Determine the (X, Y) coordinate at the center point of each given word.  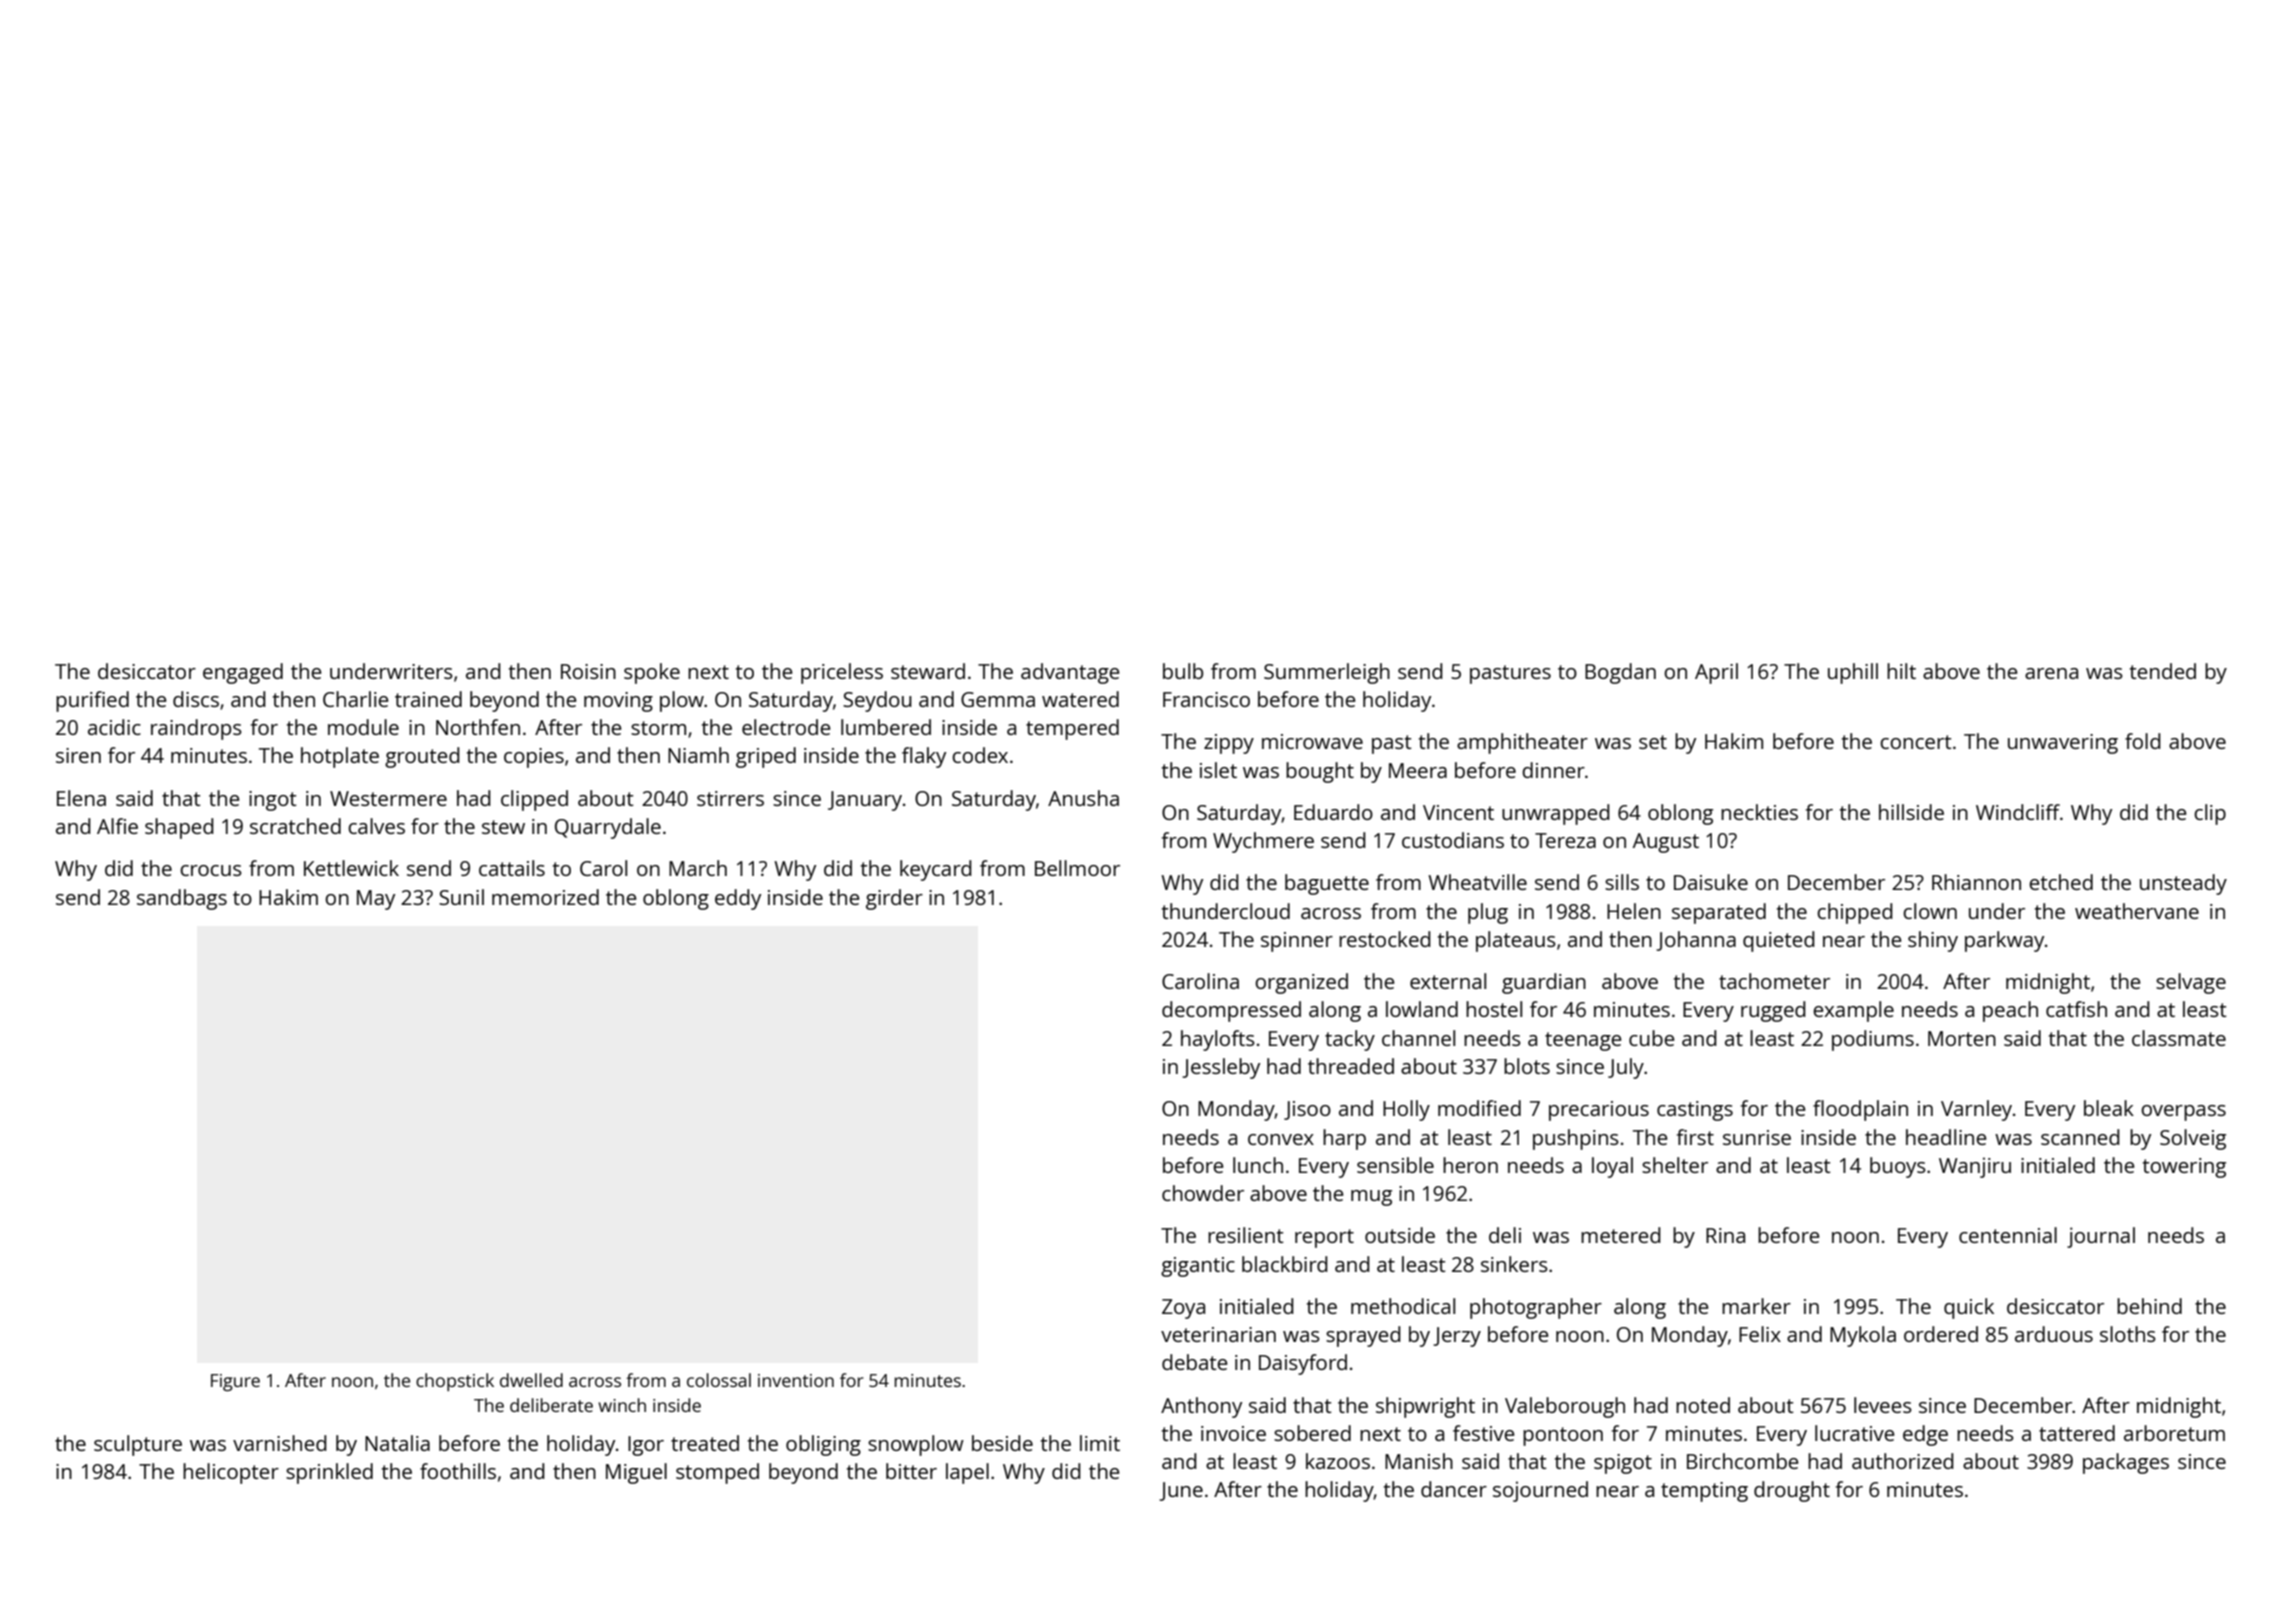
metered (1621, 1235)
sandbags (182, 899)
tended (2163, 671)
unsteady (2183, 884)
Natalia (397, 1443)
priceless (842, 673)
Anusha (1083, 798)
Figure (235, 1382)
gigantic (1198, 1267)
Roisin (588, 671)
